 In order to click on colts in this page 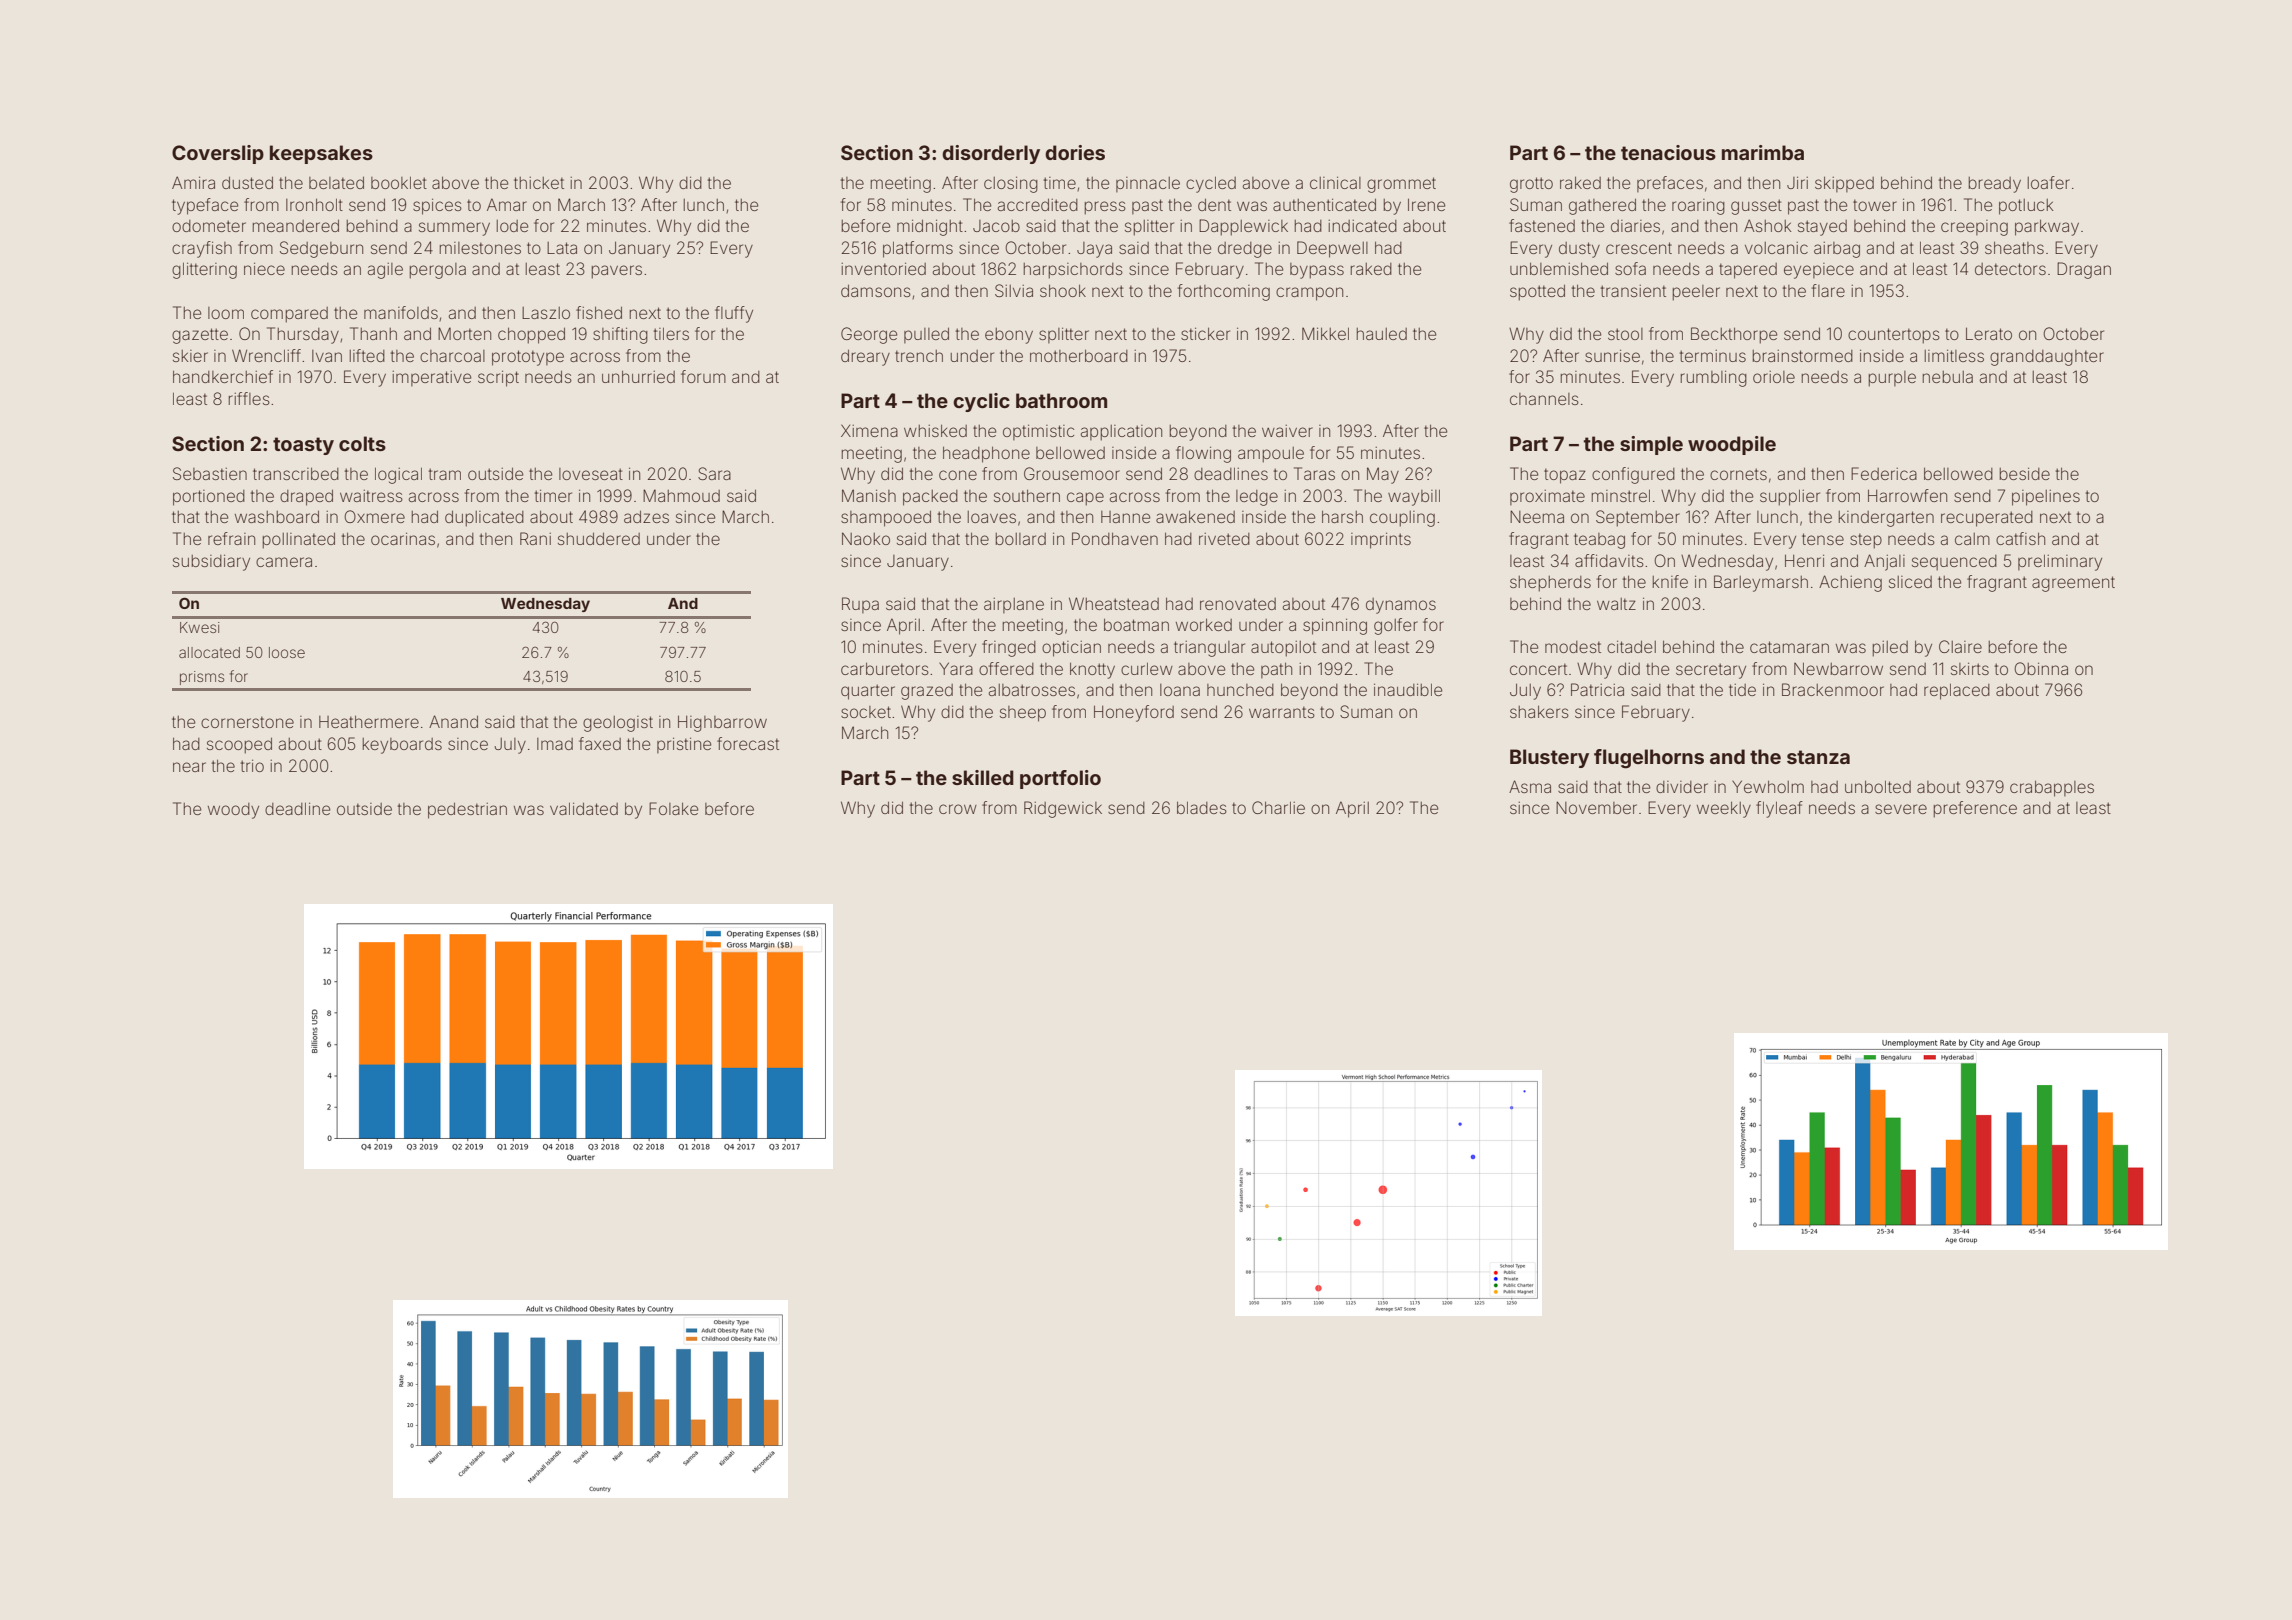, I will do `click(362, 443)`.
